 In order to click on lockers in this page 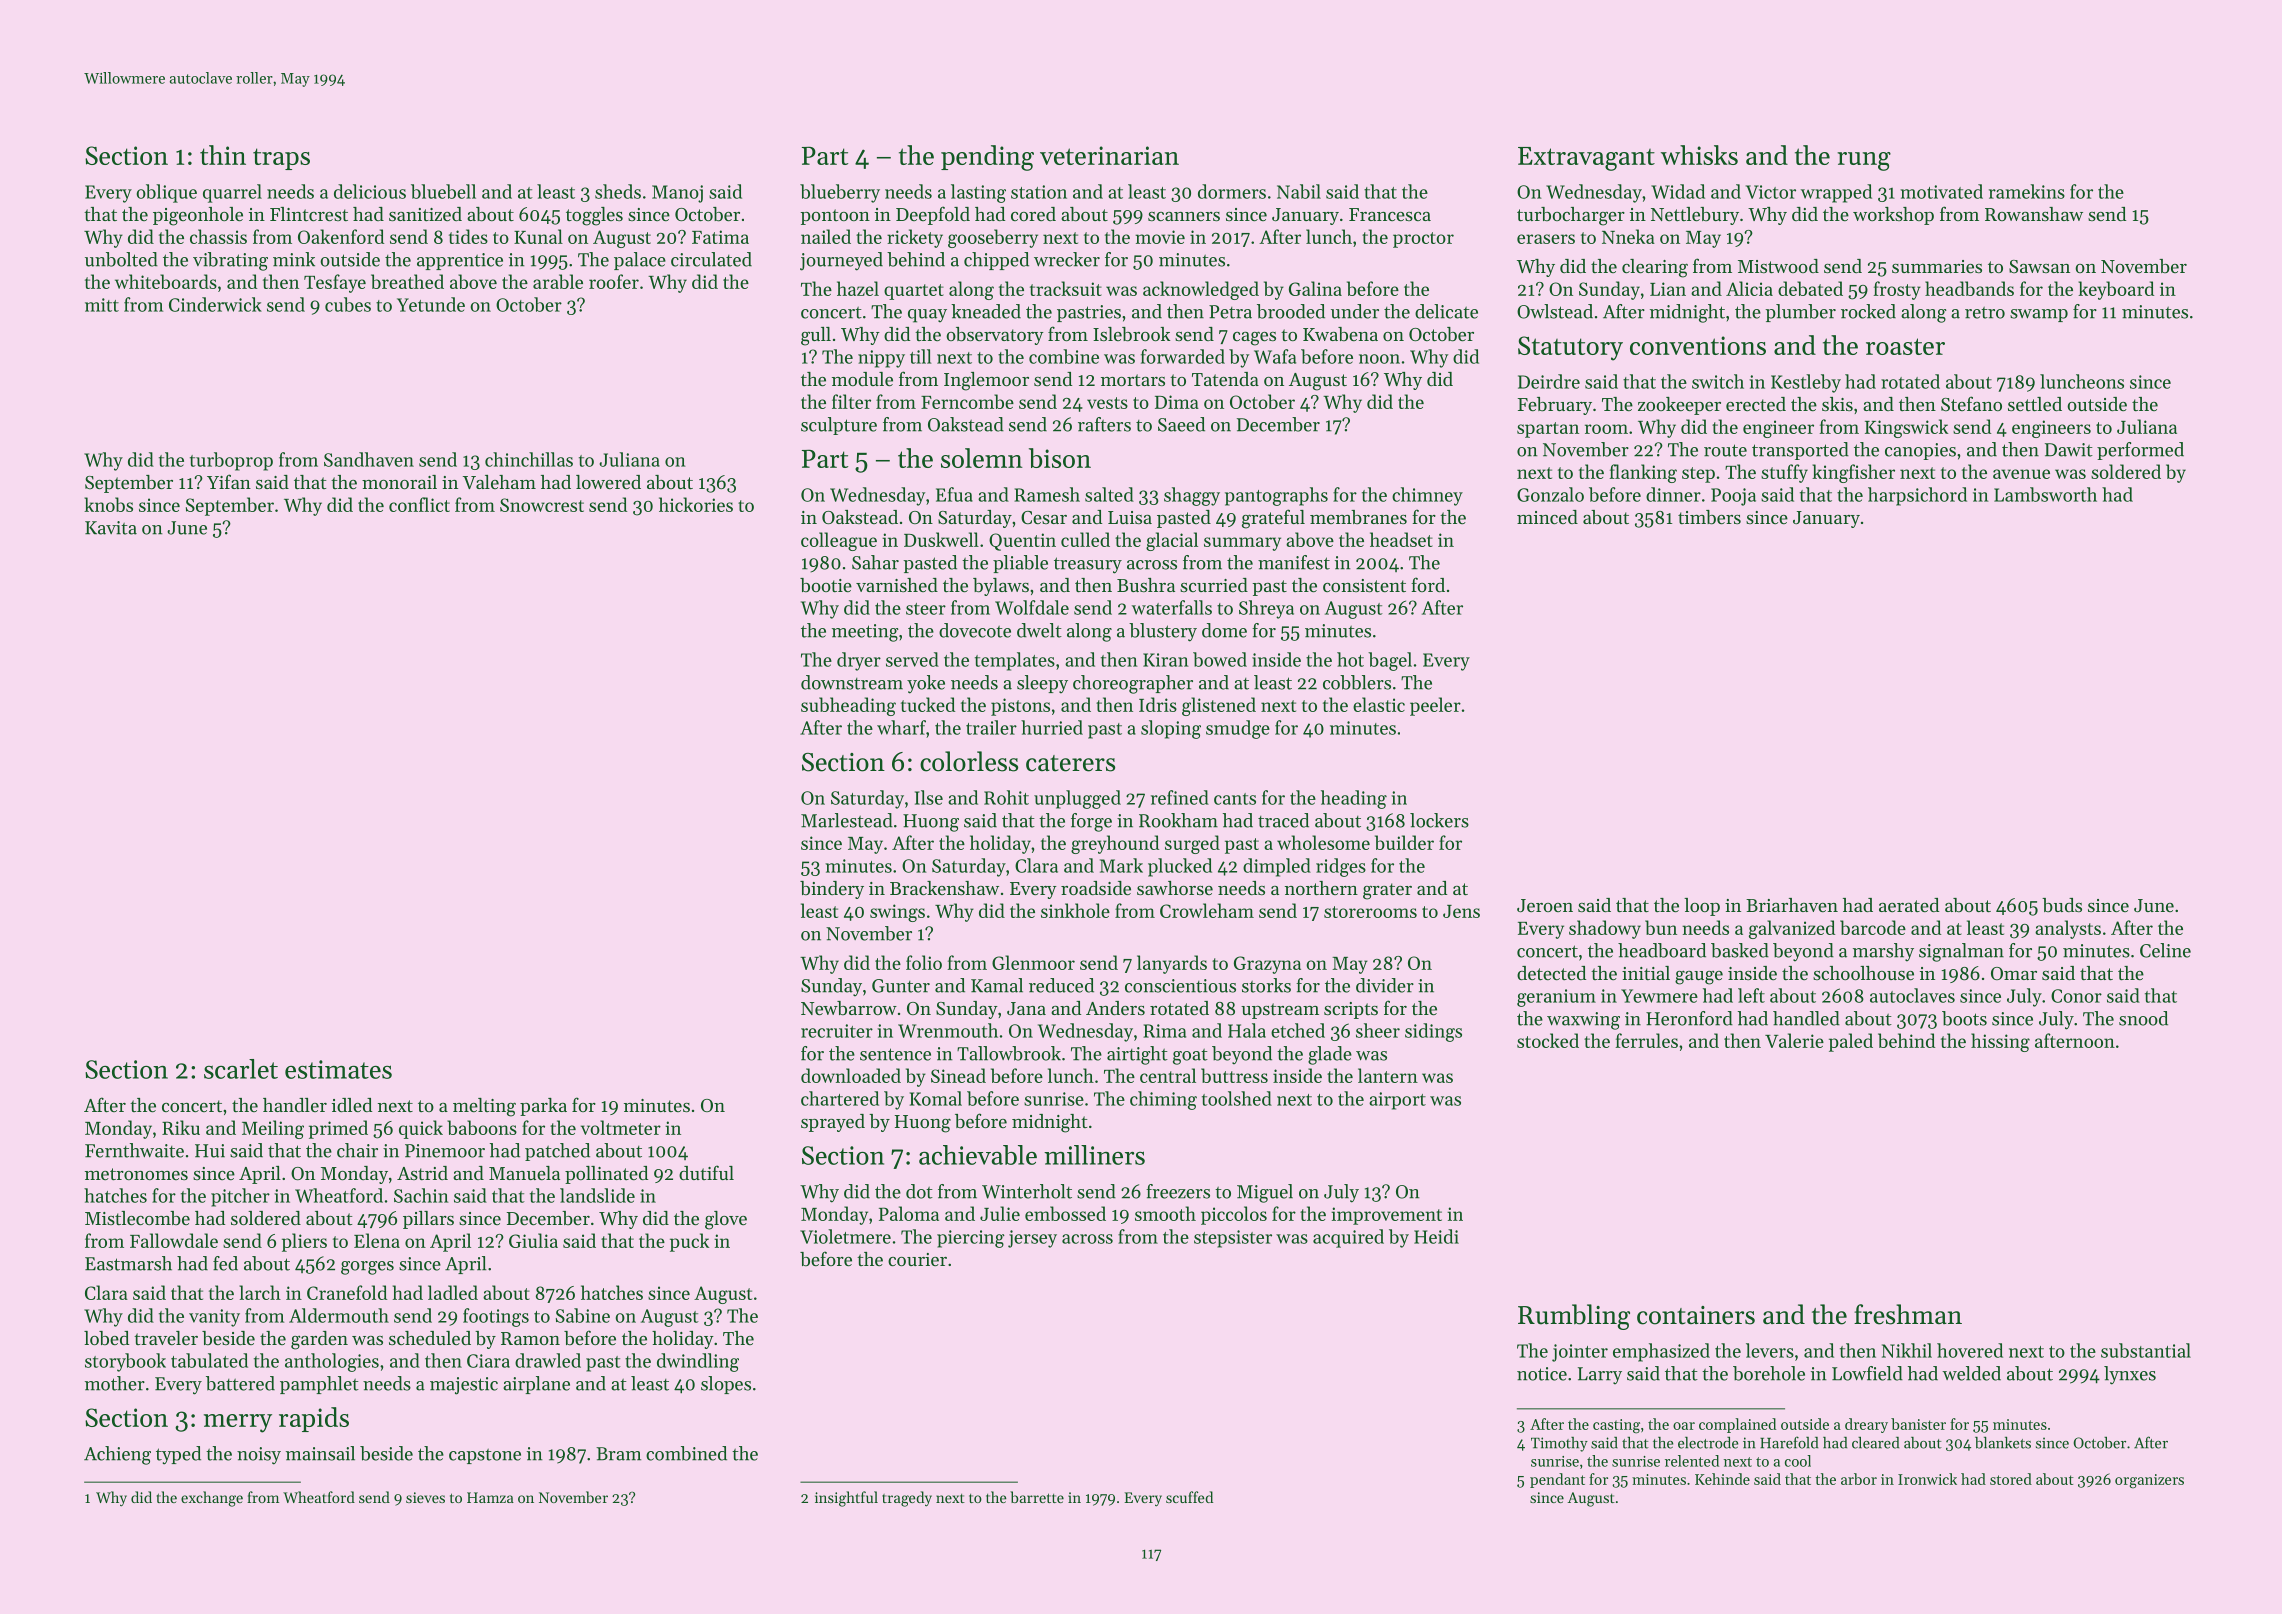, I will do `click(1439, 820)`.
